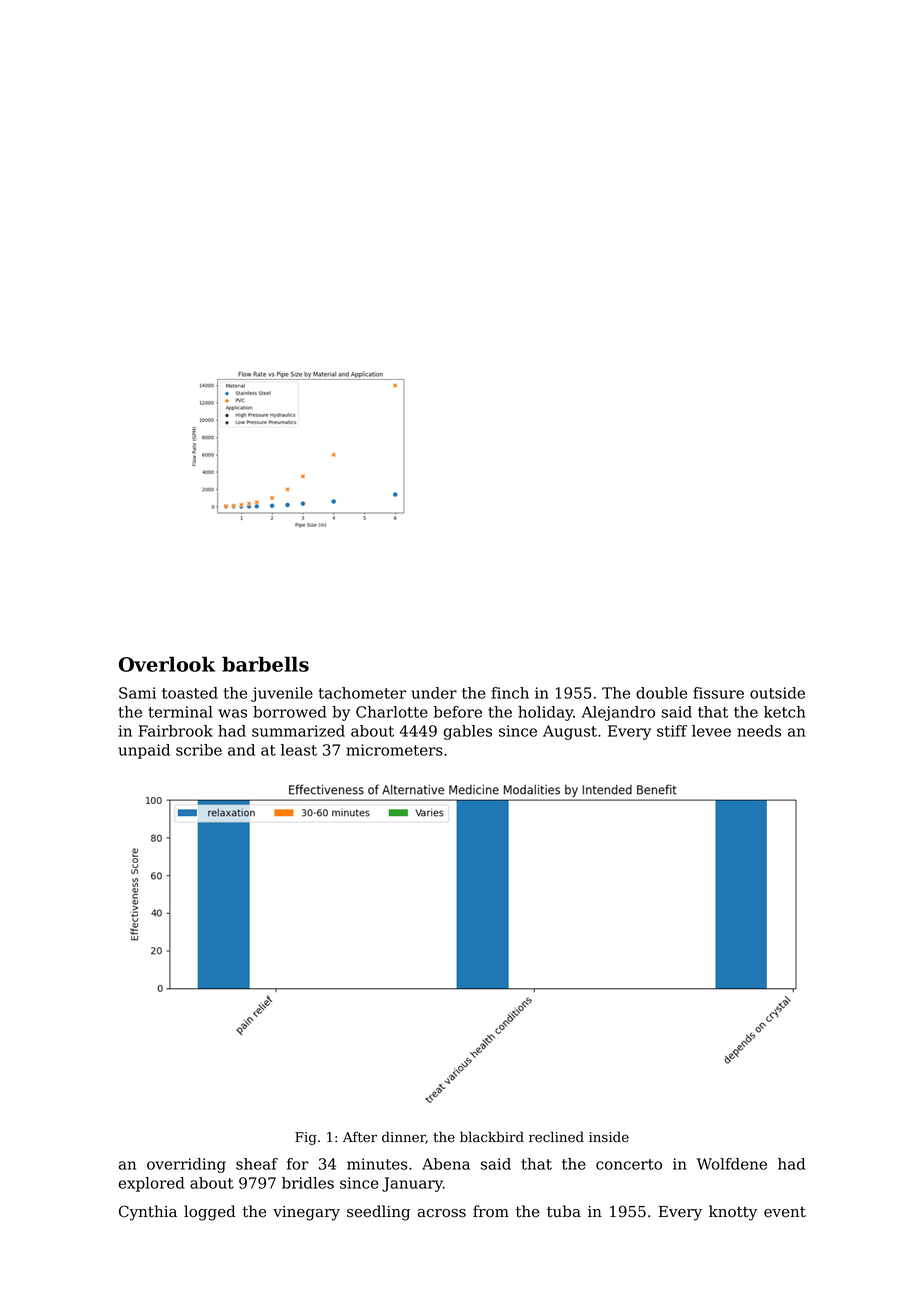 The width and height of the screenshot is (924, 1308). Describe the element at coordinates (137, 693) in the screenshot. I see `Sami` at that location.
